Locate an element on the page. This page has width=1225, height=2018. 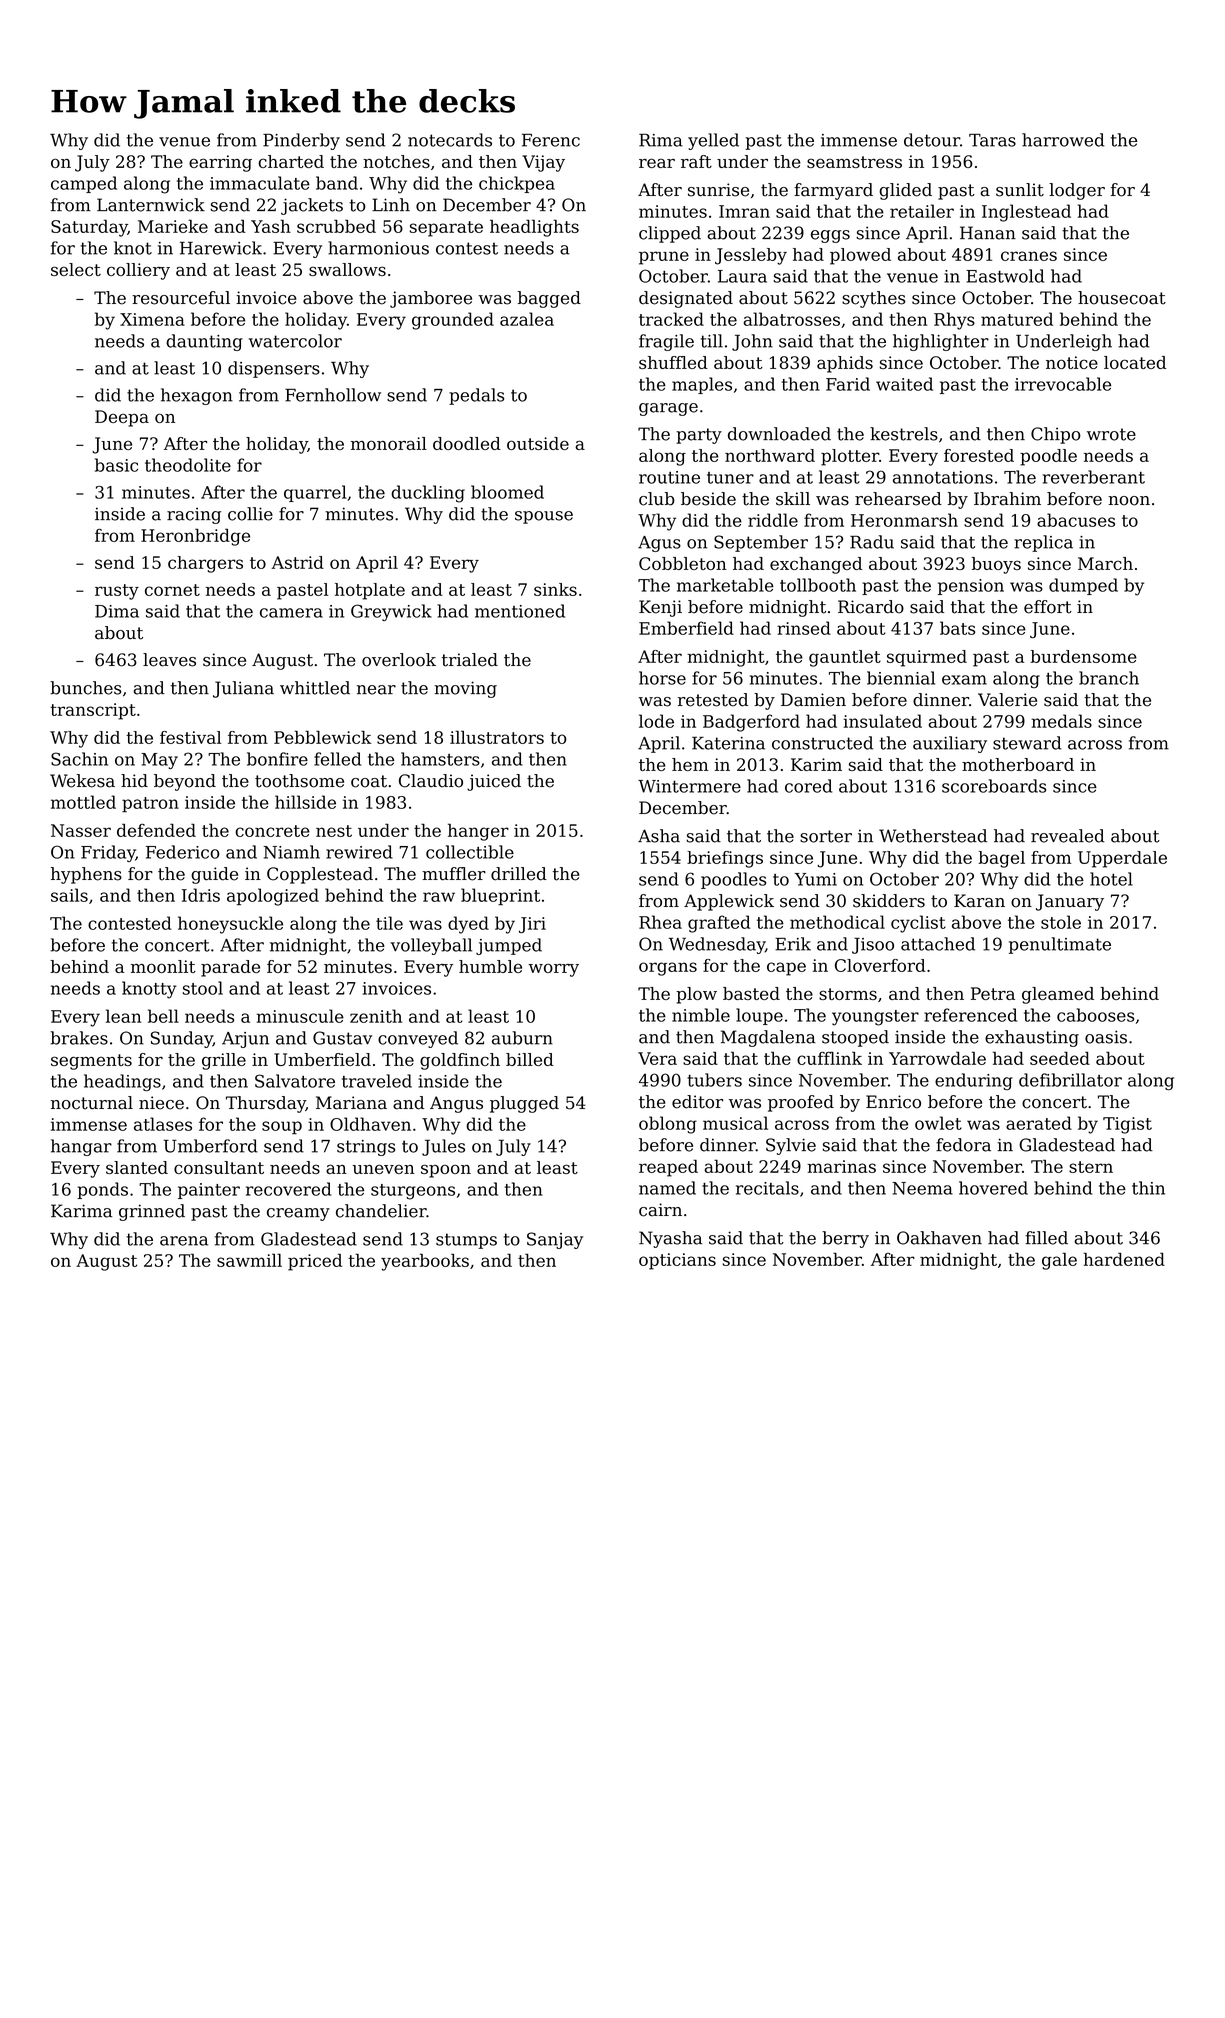
seamstress is located at coordinates (854, 162).
